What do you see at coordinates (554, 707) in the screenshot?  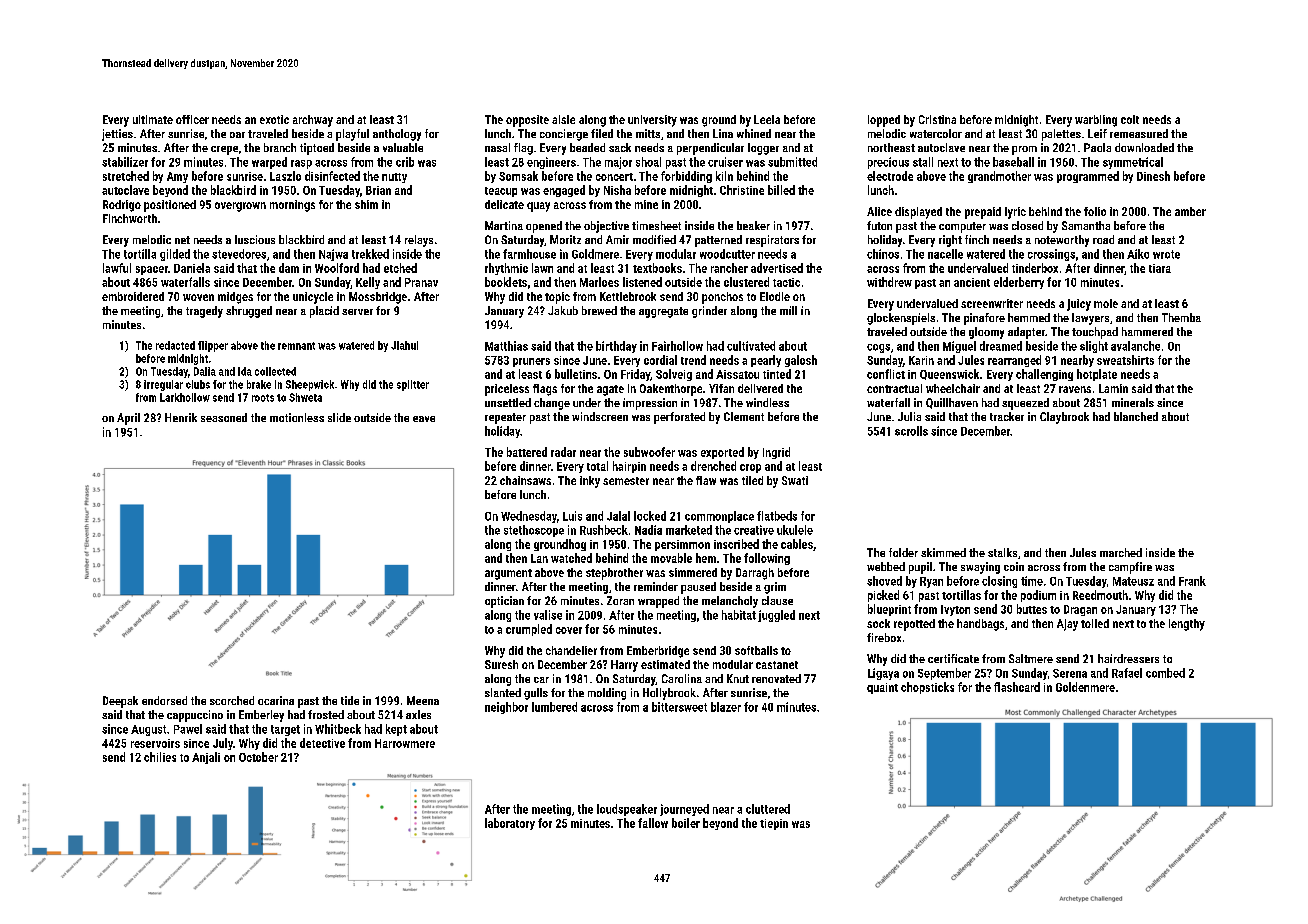 I see `lumbered` at bounding box center [554, 707].
